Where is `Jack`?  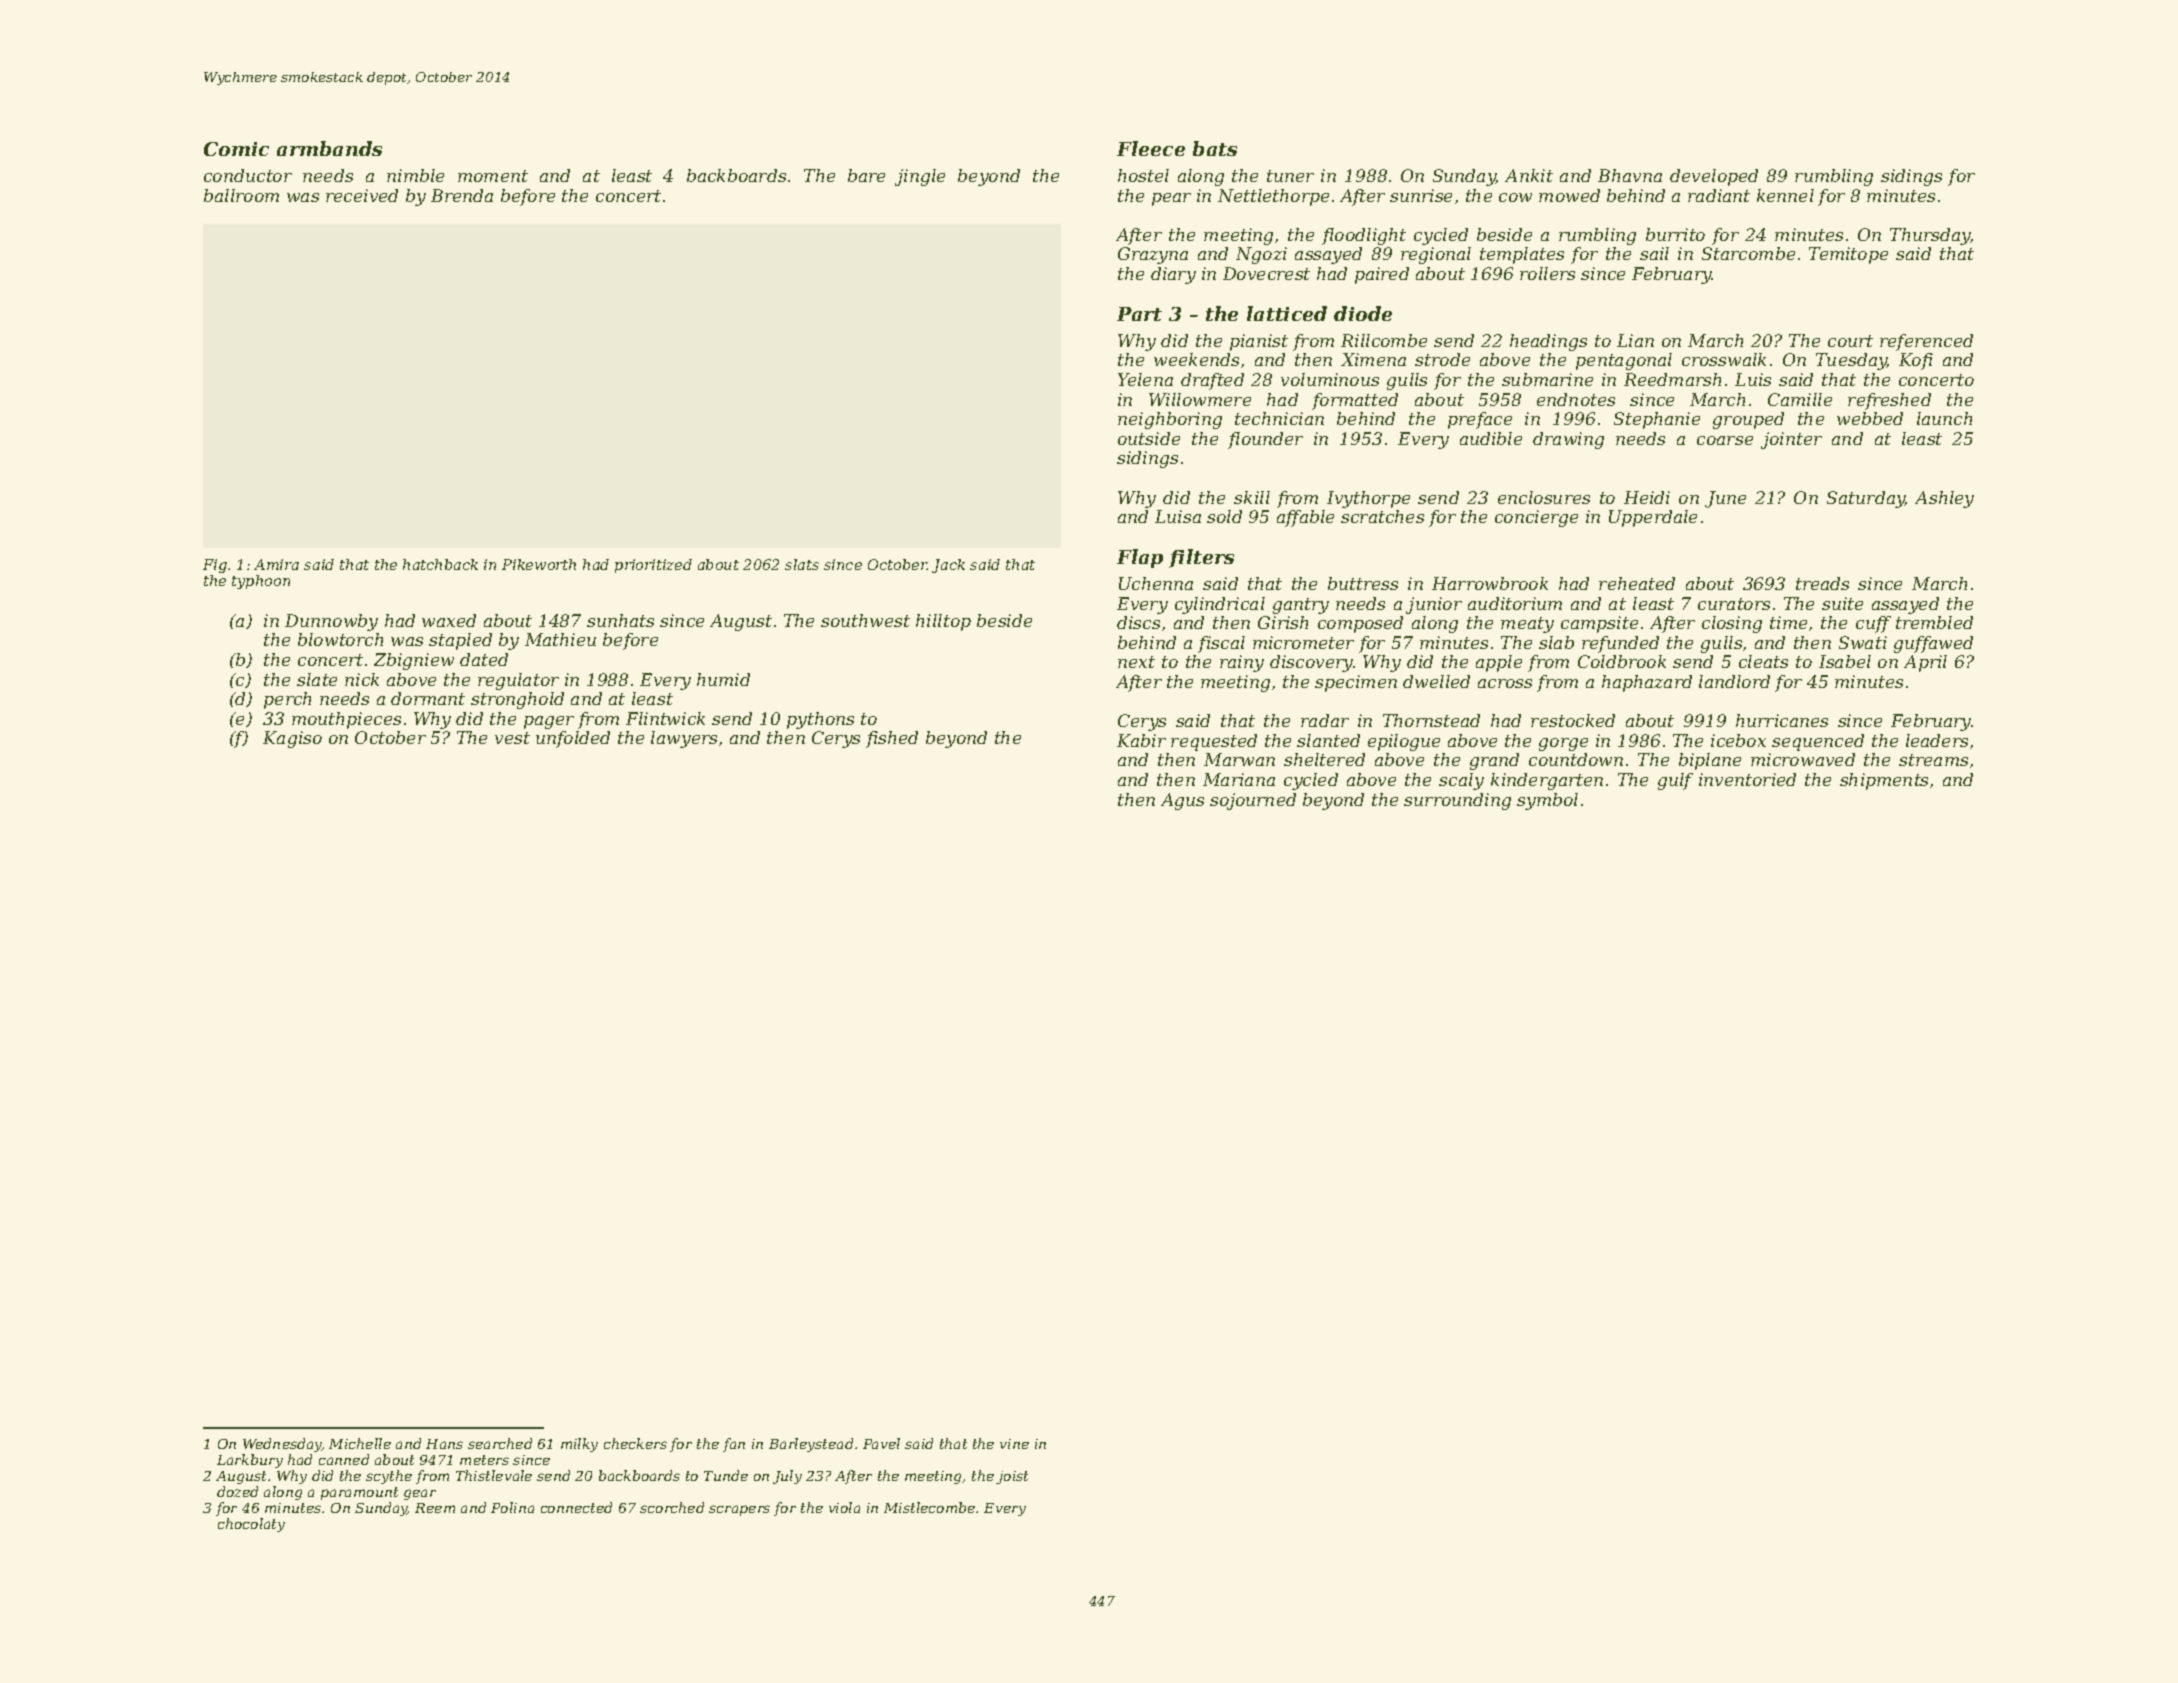
Jack is located at coordinates (948, 566).
